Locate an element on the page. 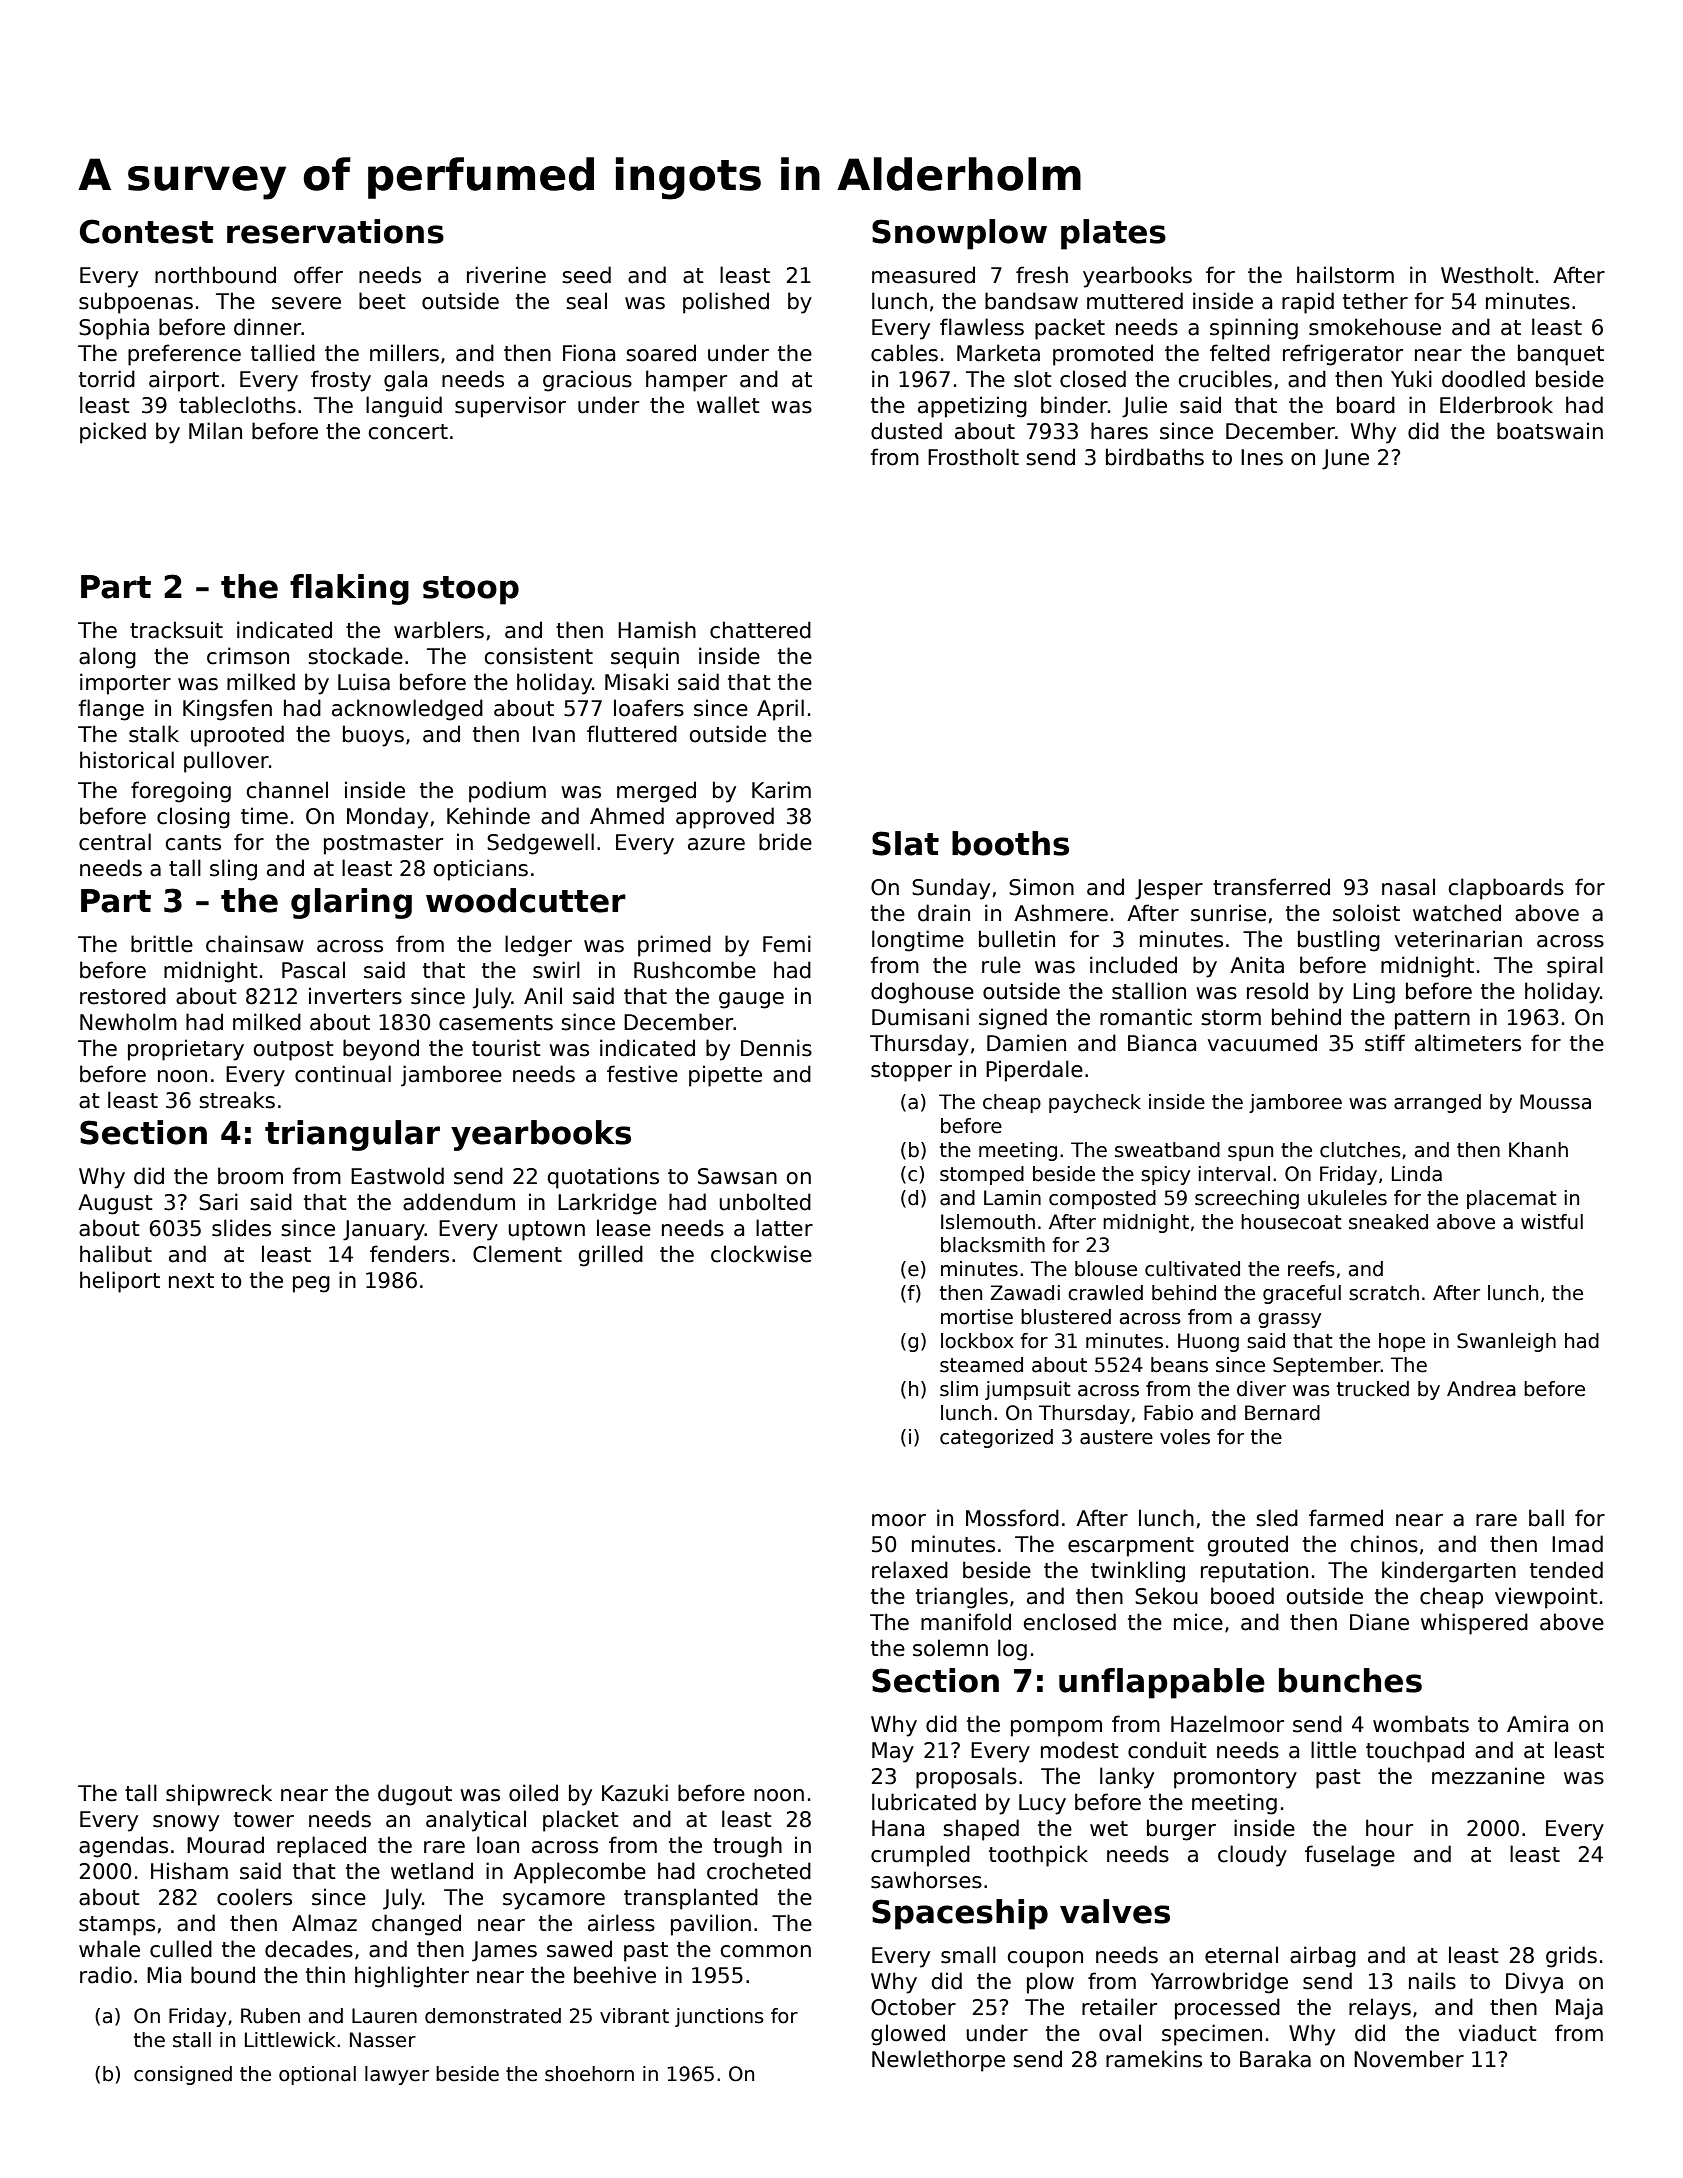 The height and width of the document is (2178, 1683). soloist is located at coordinates (1366, 913).
